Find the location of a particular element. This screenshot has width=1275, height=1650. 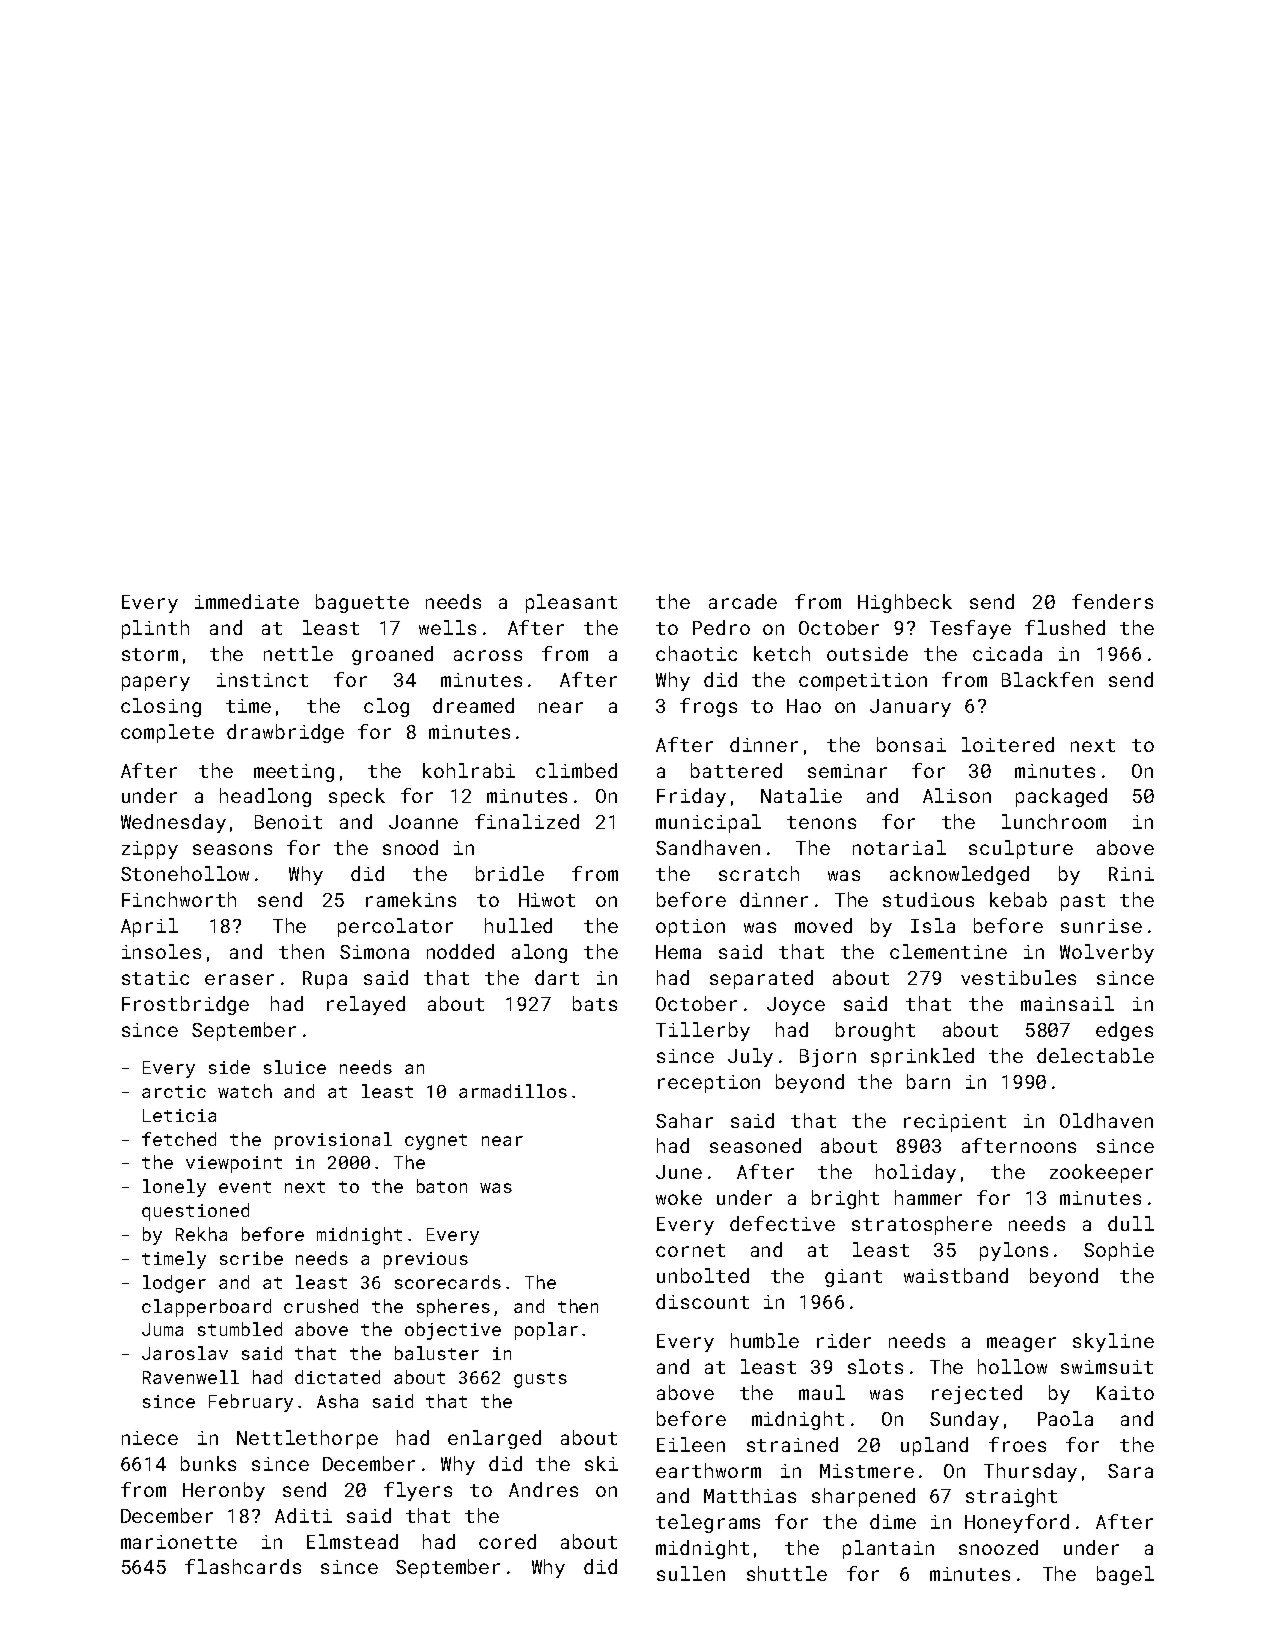

bright is located at coordinates (845, 1199).
